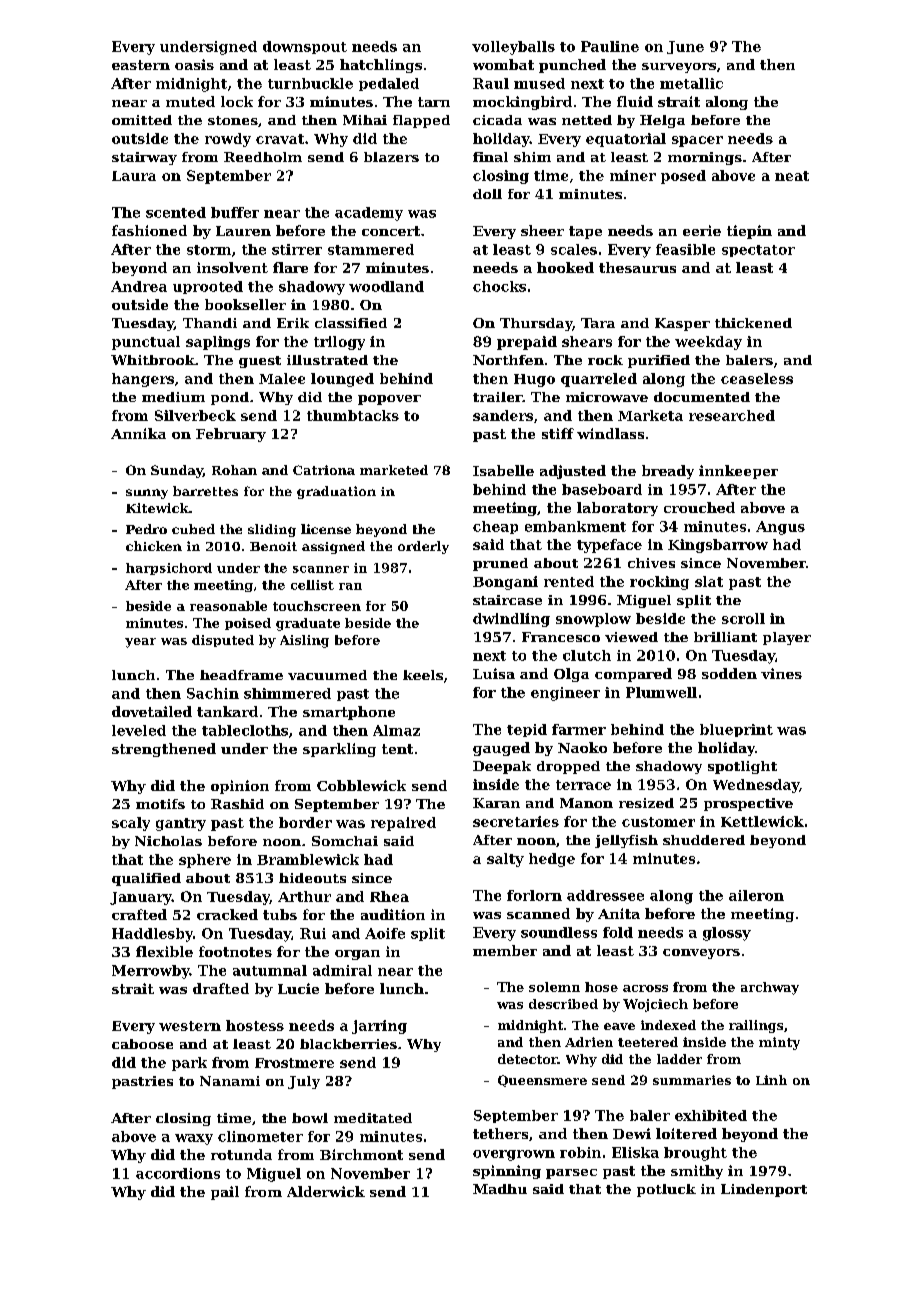  I want to click on aileron, so click(756, 895).
